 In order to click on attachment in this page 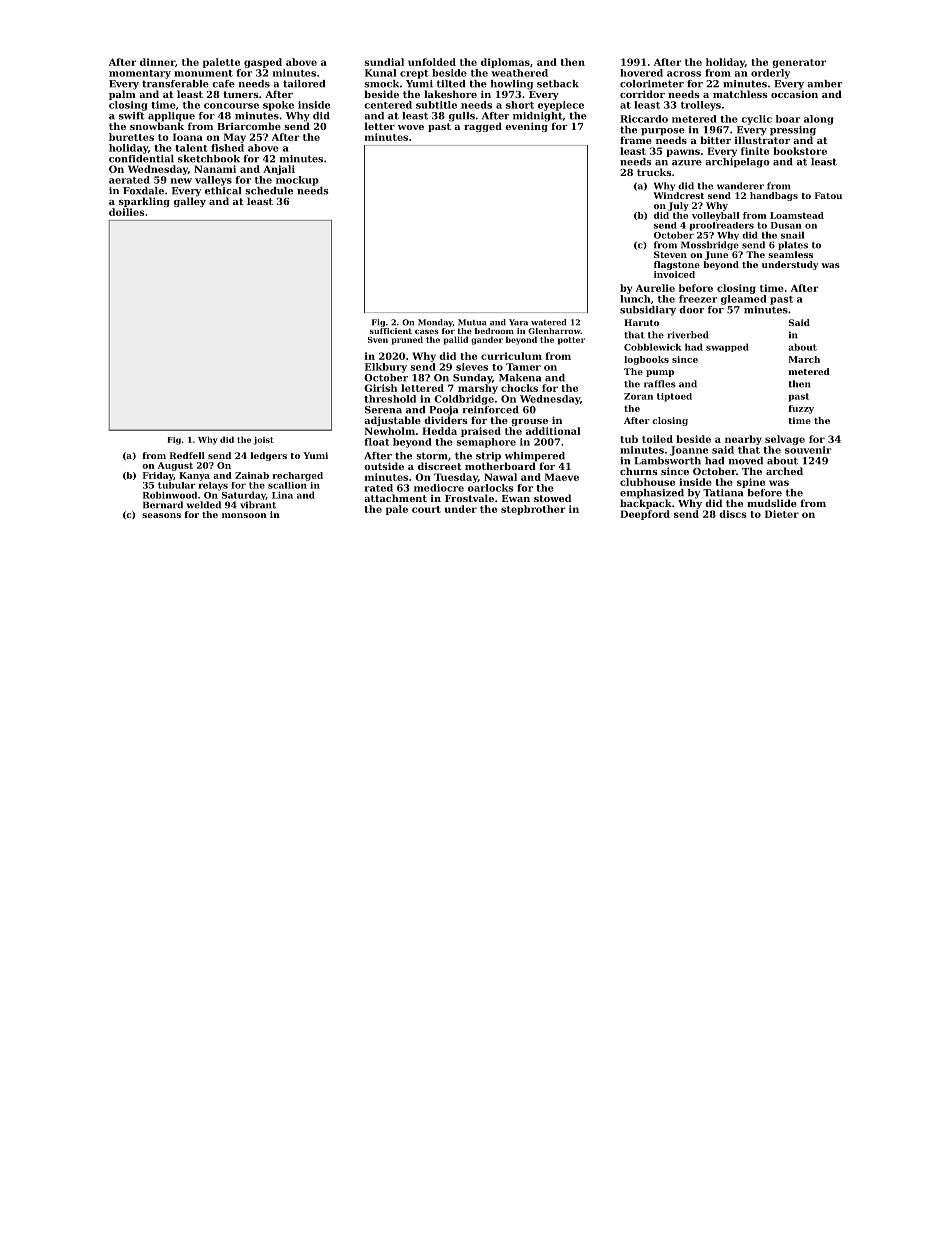, I will do `click(395, 498)`.
